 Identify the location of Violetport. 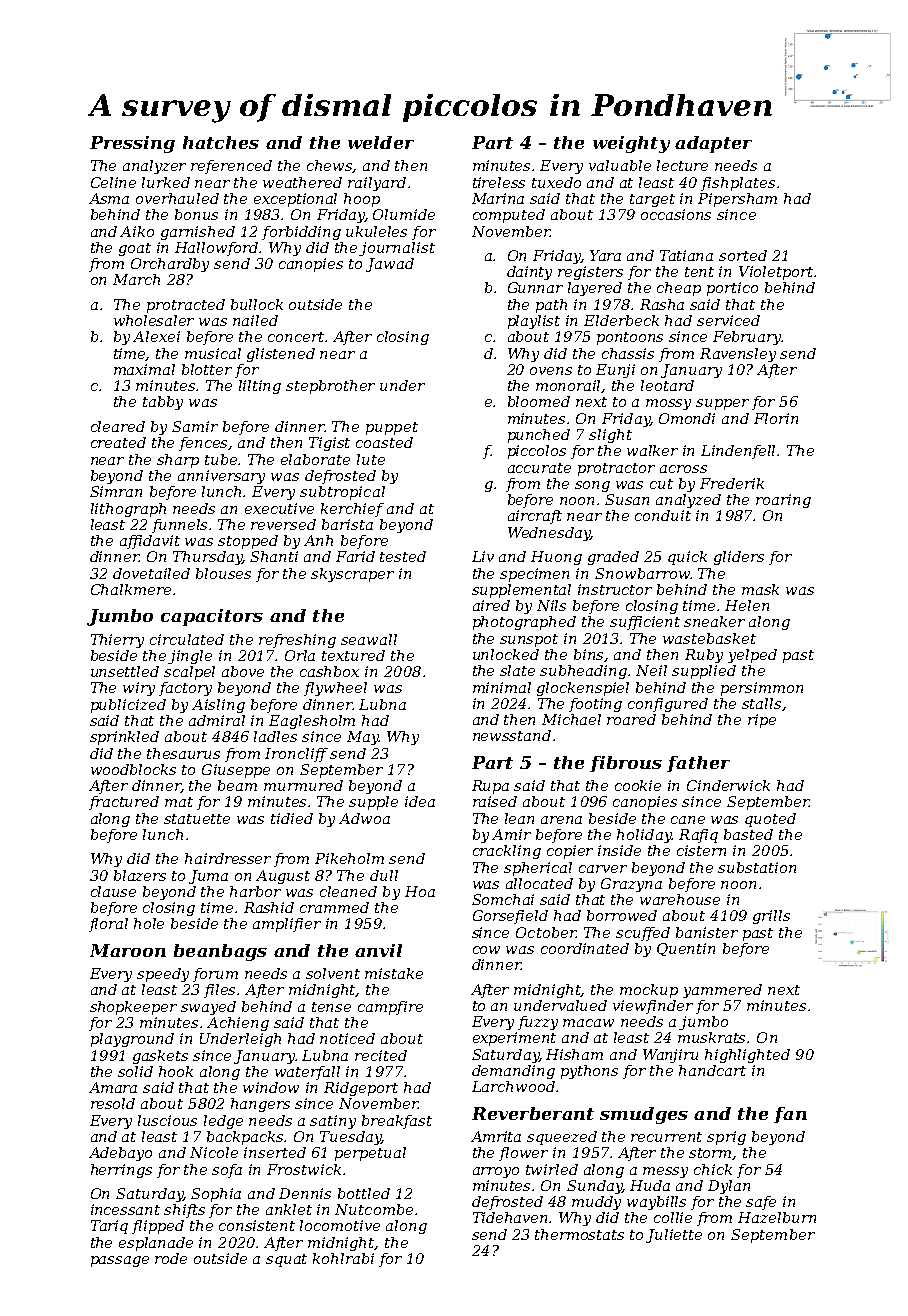
(776, 273).
